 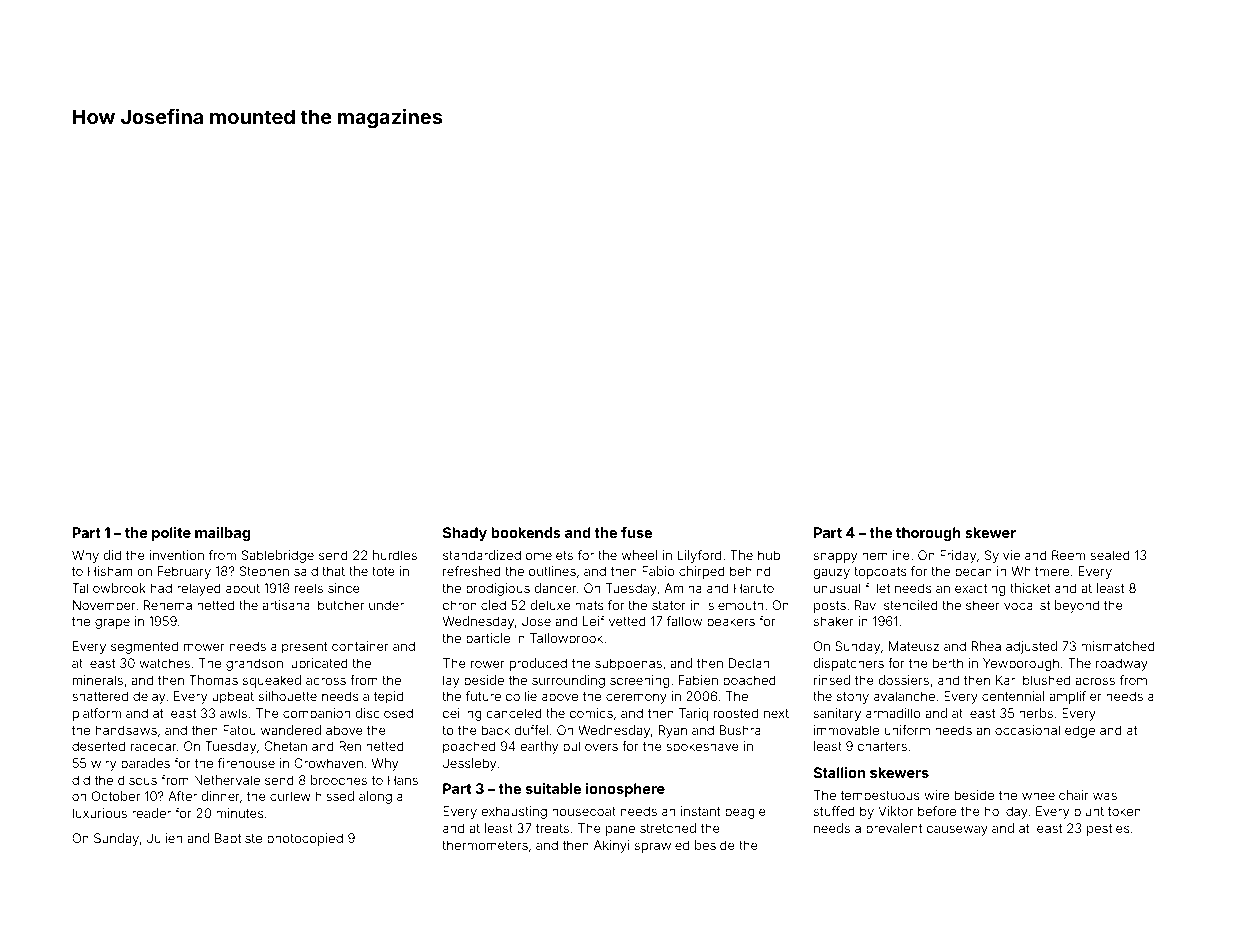 What do you see at coordinates (305, 839) in the screenshot?
I see `photocopied` at bounding box center [305, 839].
